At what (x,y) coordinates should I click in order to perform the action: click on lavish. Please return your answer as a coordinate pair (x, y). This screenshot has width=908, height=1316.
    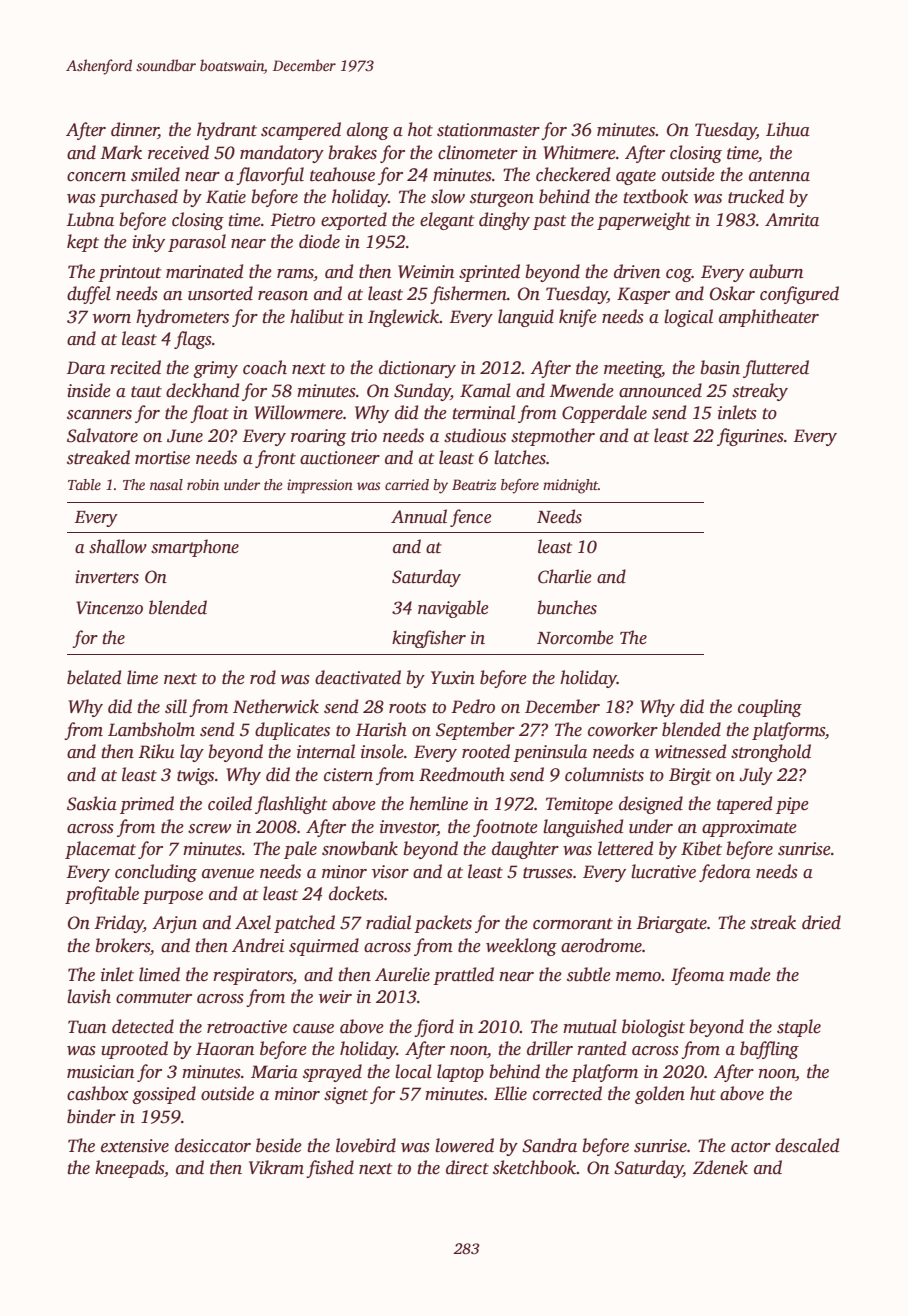
    Looking at the image, I should click on (89, 996).
